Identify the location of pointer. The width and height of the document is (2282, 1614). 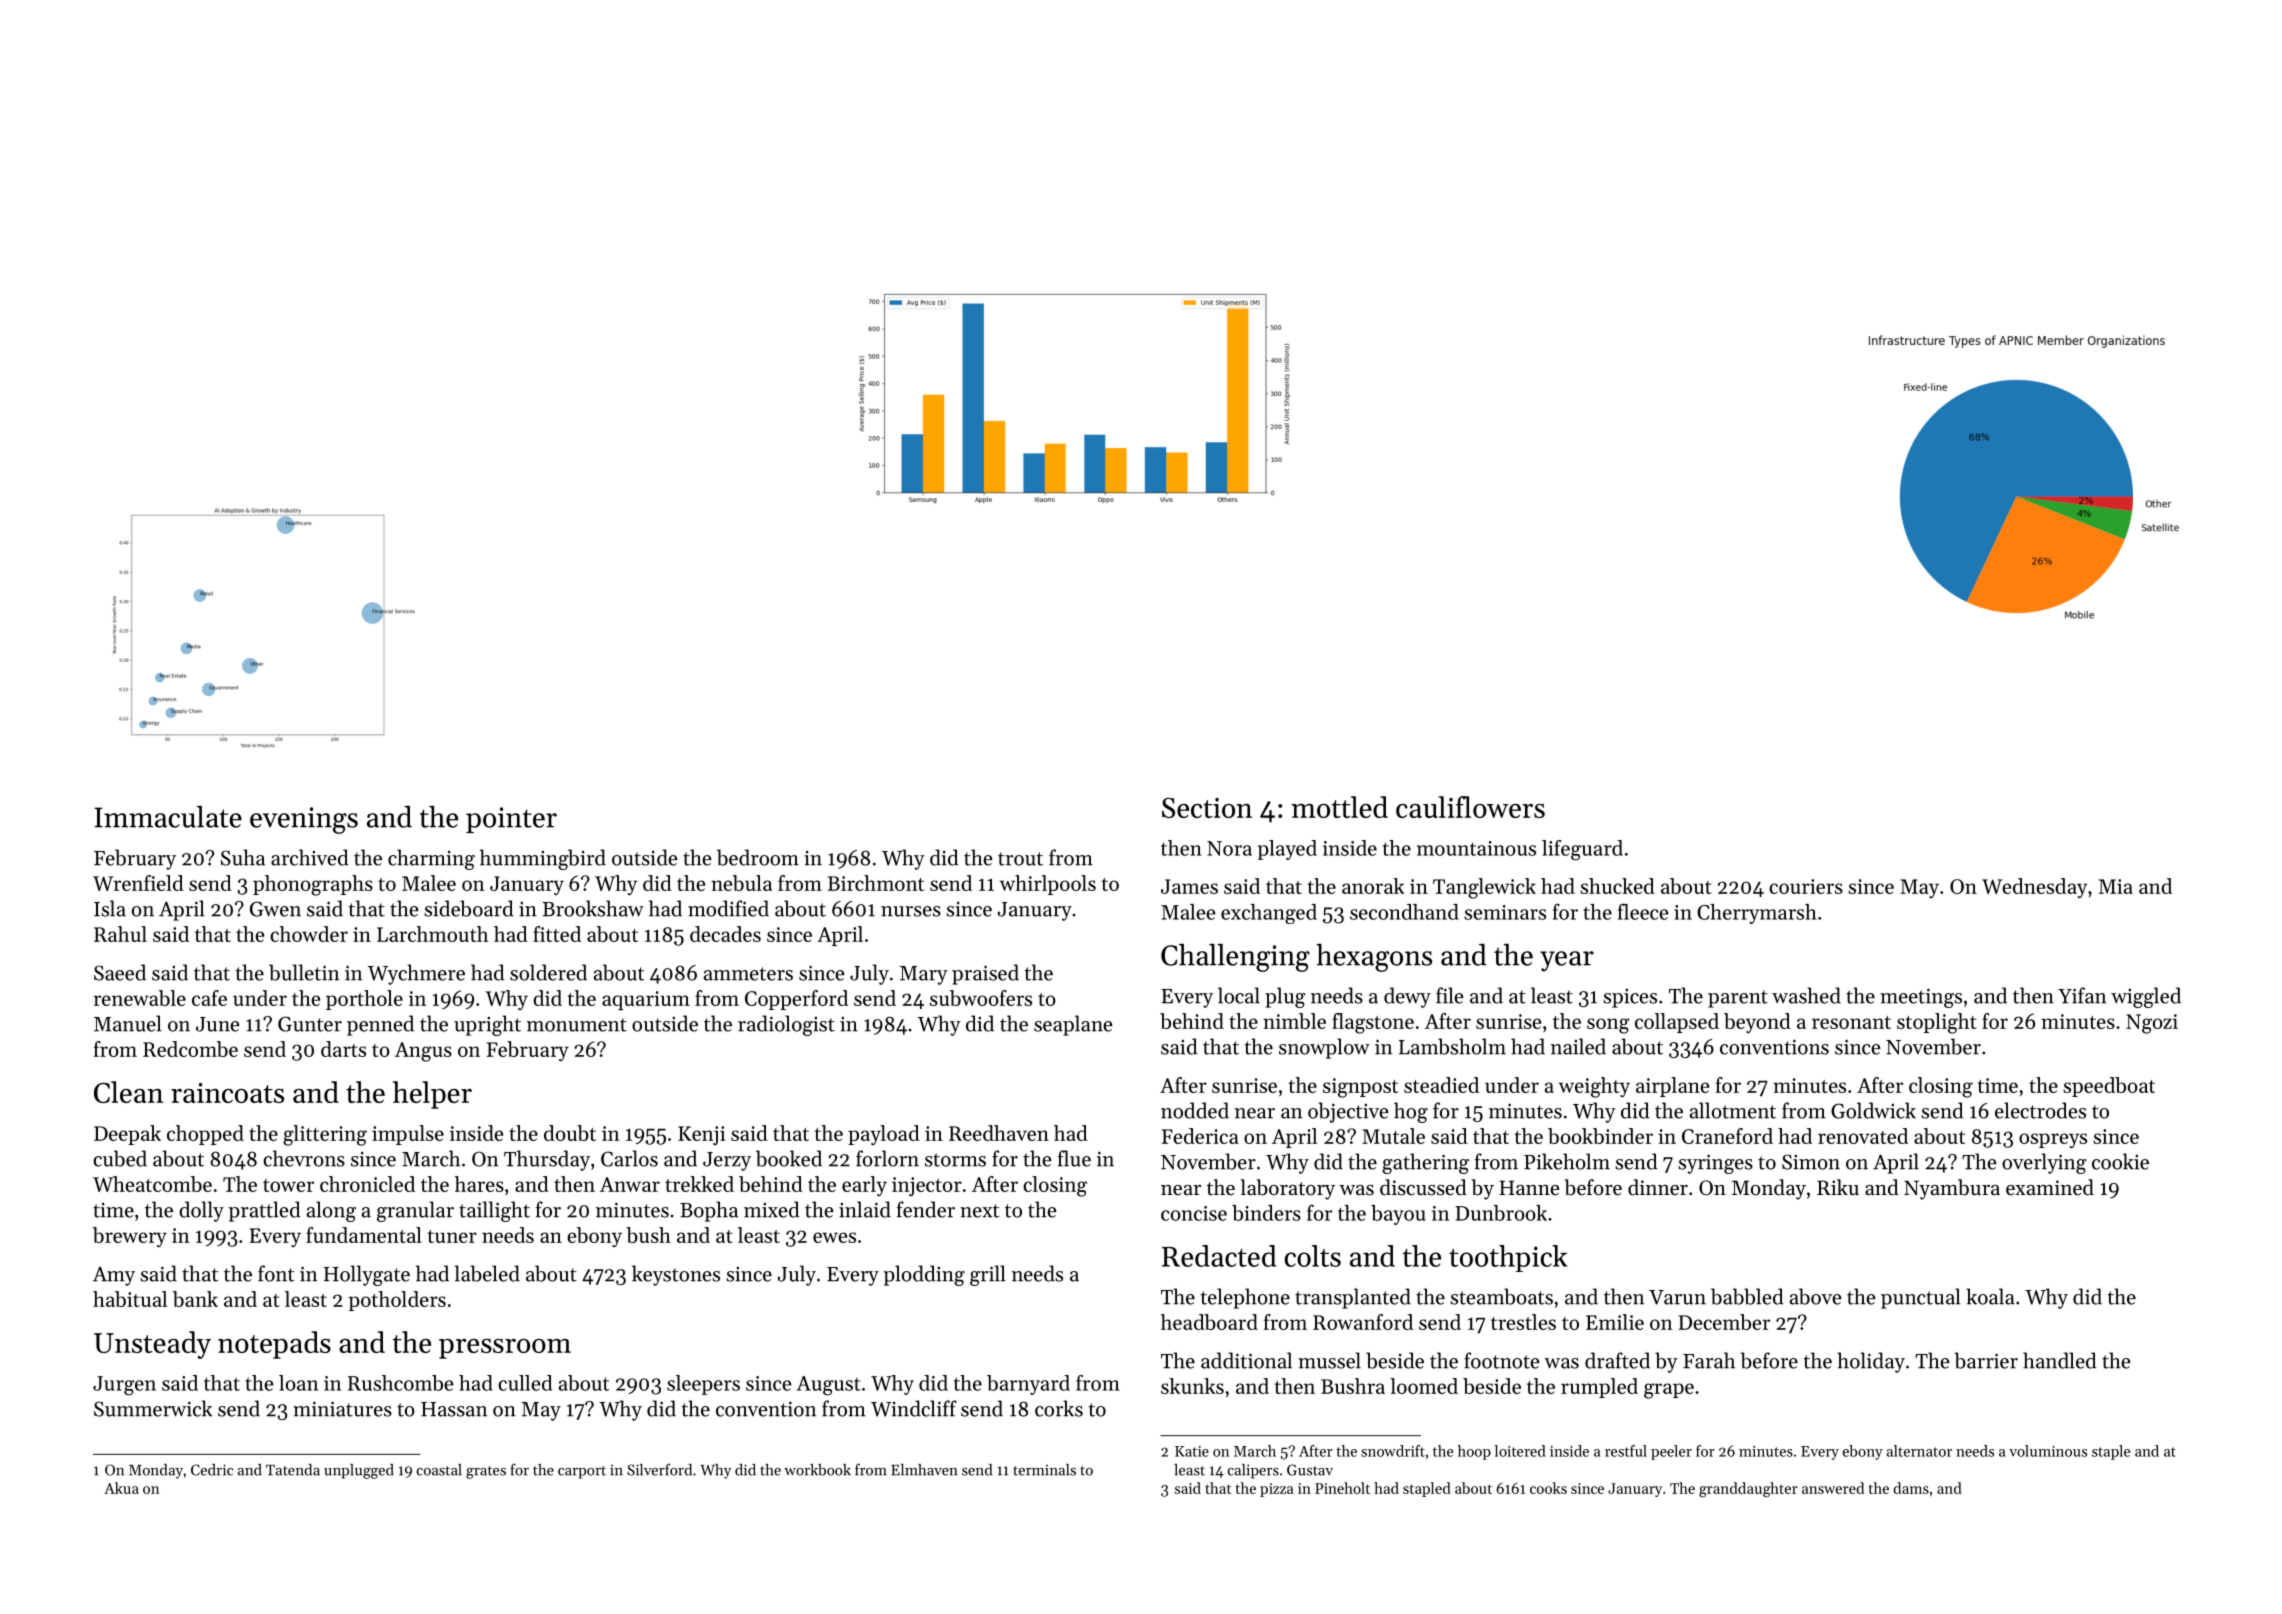
(511, 820).
